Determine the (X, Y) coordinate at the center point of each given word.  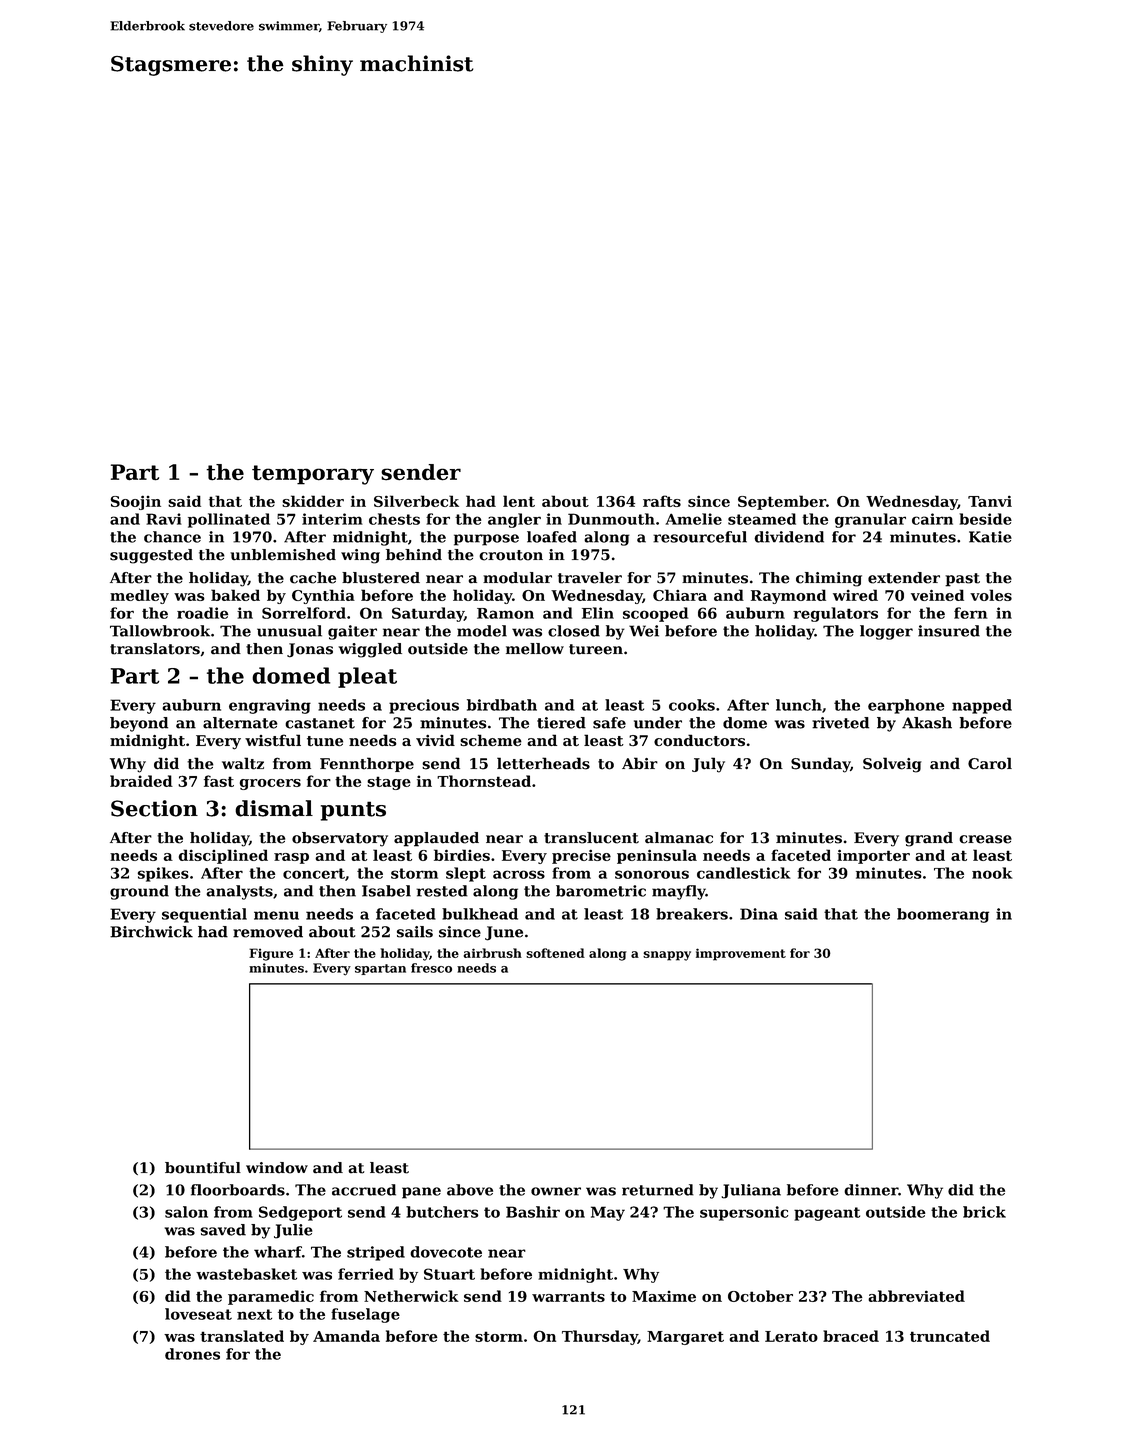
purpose (486, 540)
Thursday (600, 1337)
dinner (871, 1190)
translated (242, 1336)
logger (886, 632)
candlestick (744, 873)
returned (658, 1190)
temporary (313, 475)
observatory (340, 839)
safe (609, 723)
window (277, 1168)
